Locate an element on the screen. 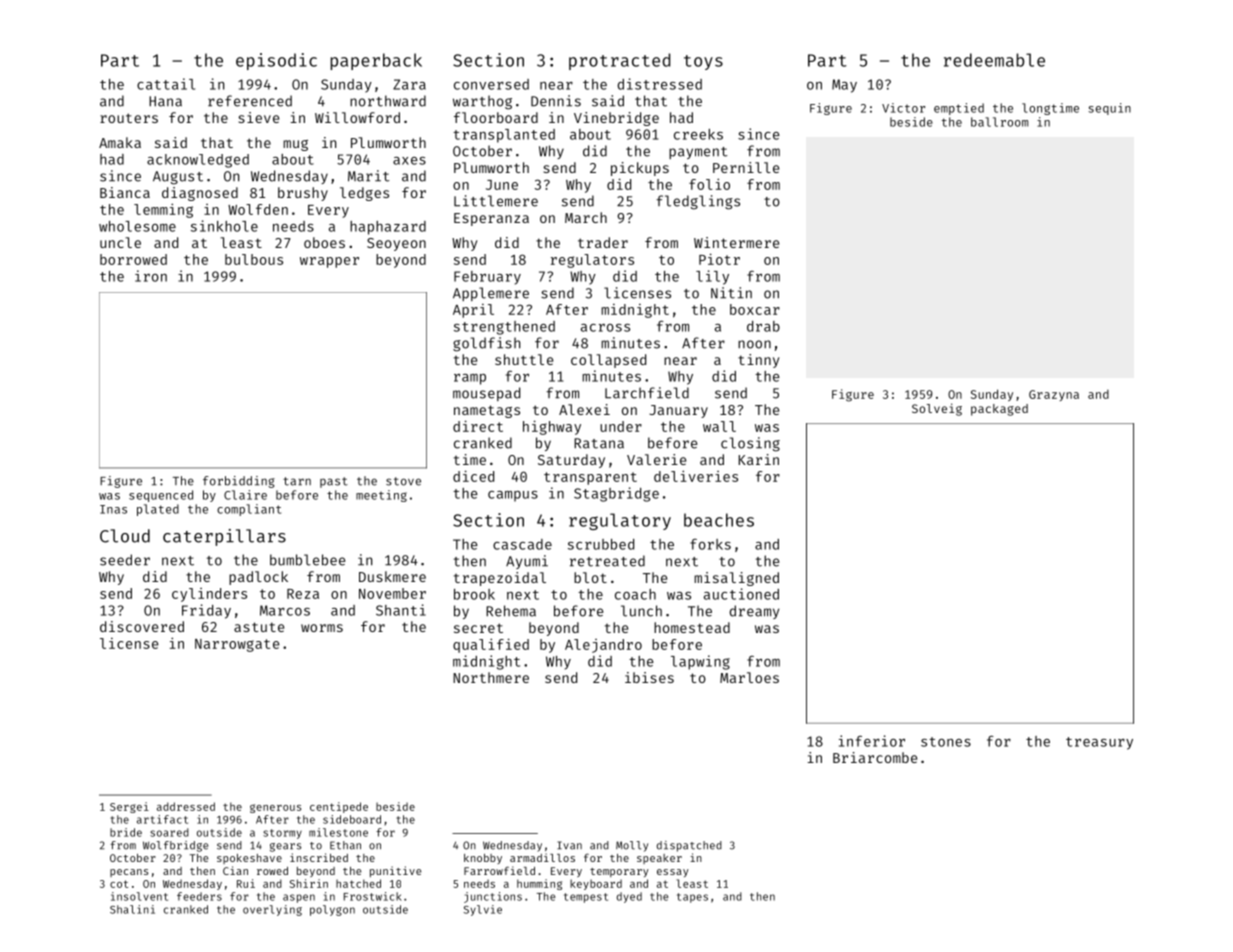 The height and width of the screenshot is (952, 1233). discovered is located at coordinates (142, 626).
